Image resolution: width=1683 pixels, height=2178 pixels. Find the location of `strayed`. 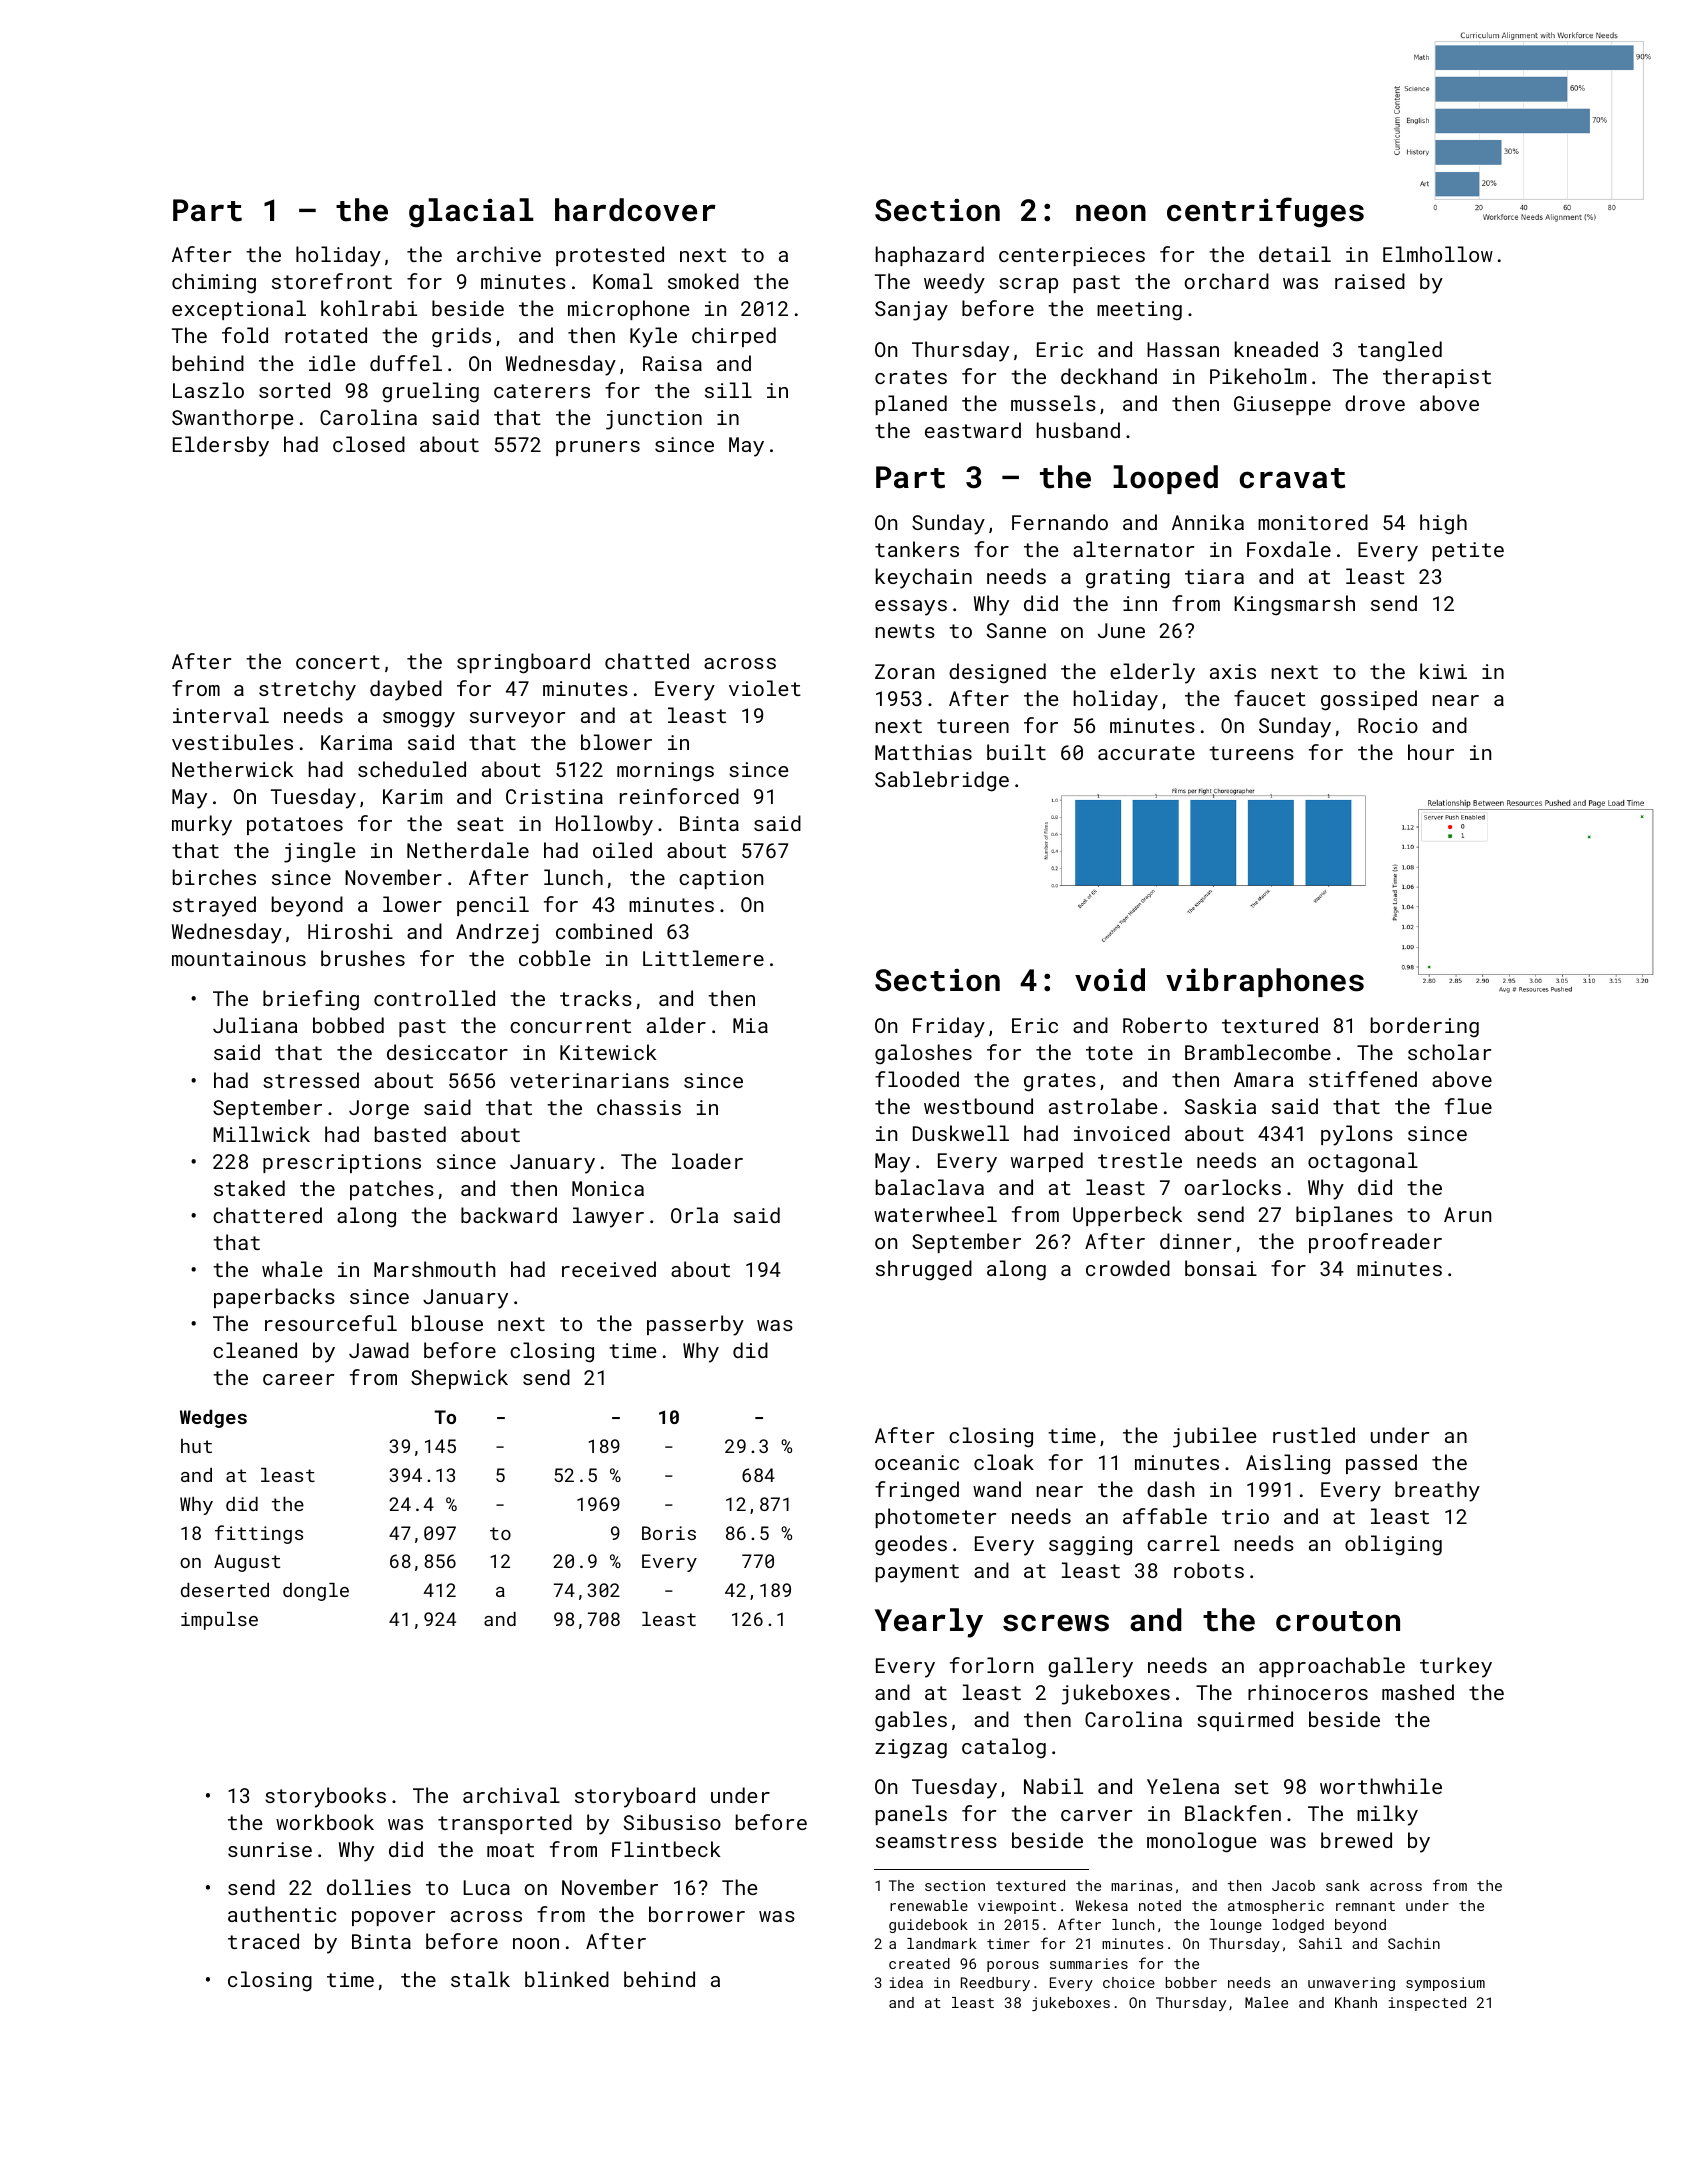

strayed is located at coordinates (214, 906).
